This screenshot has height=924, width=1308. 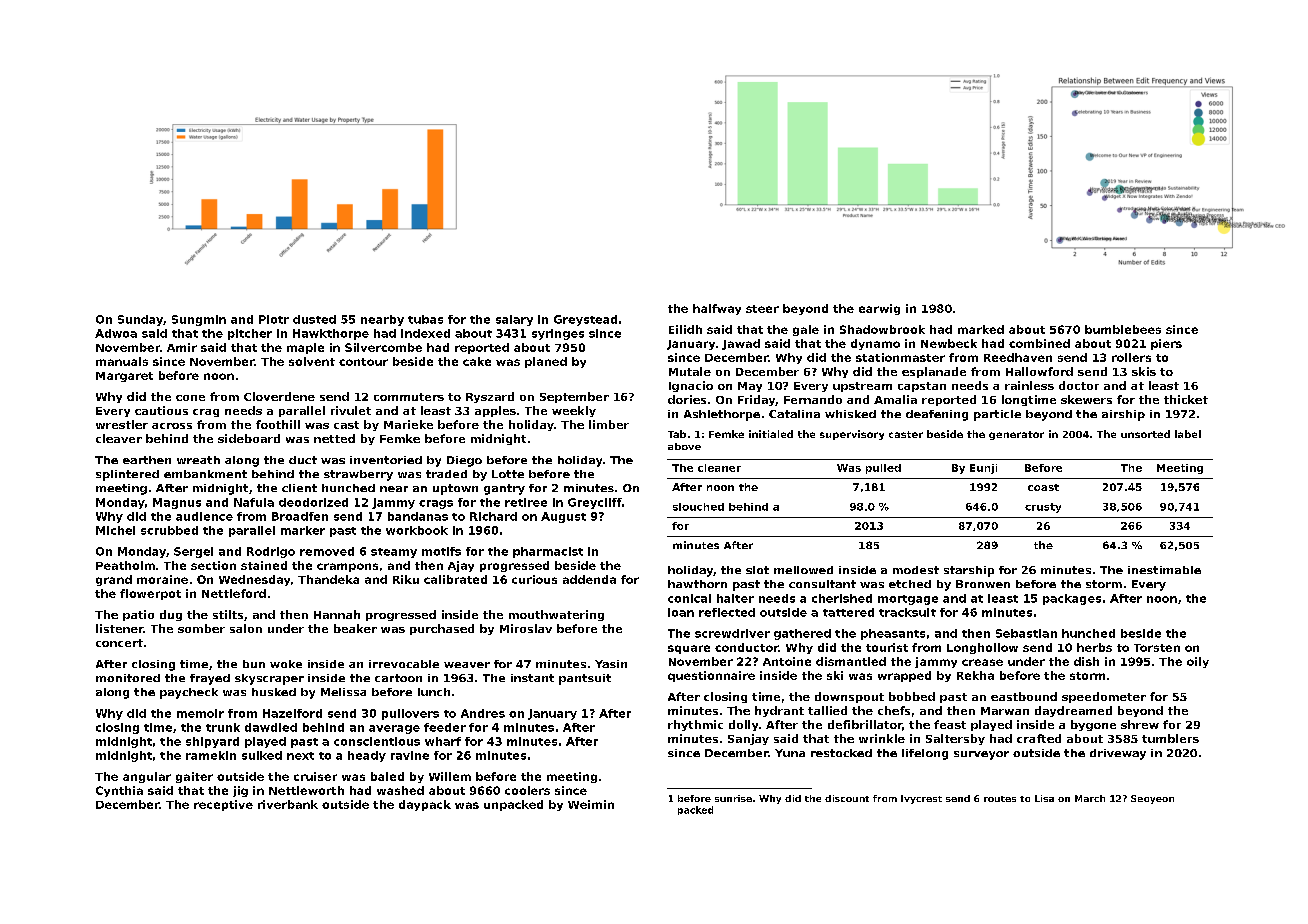 What do you see at coordinates (223, 805) in the screenshot?
I see `receptive` at bounding box center [223, 805].
